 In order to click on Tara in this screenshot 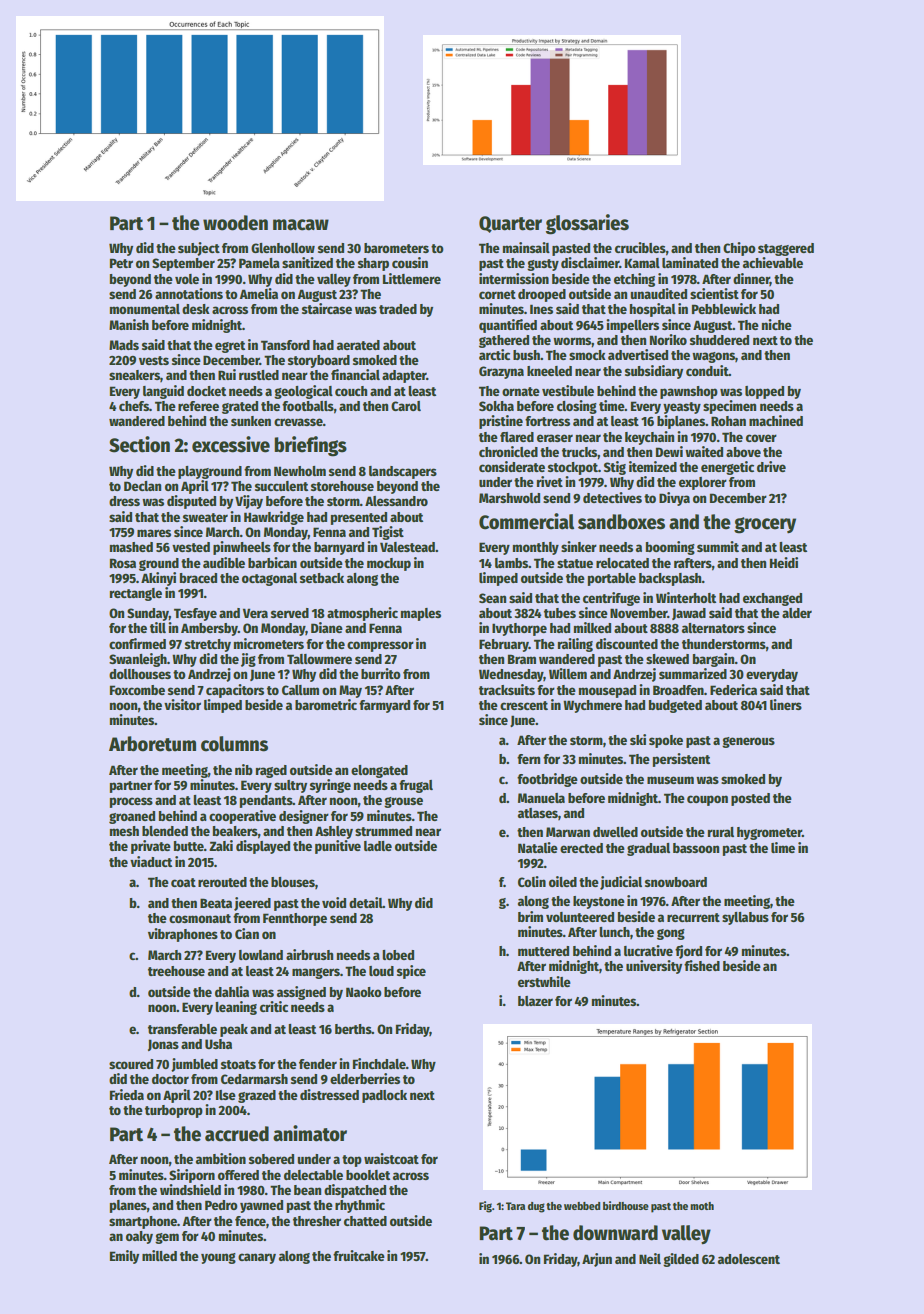, I will do `click(515, 1206)`.
